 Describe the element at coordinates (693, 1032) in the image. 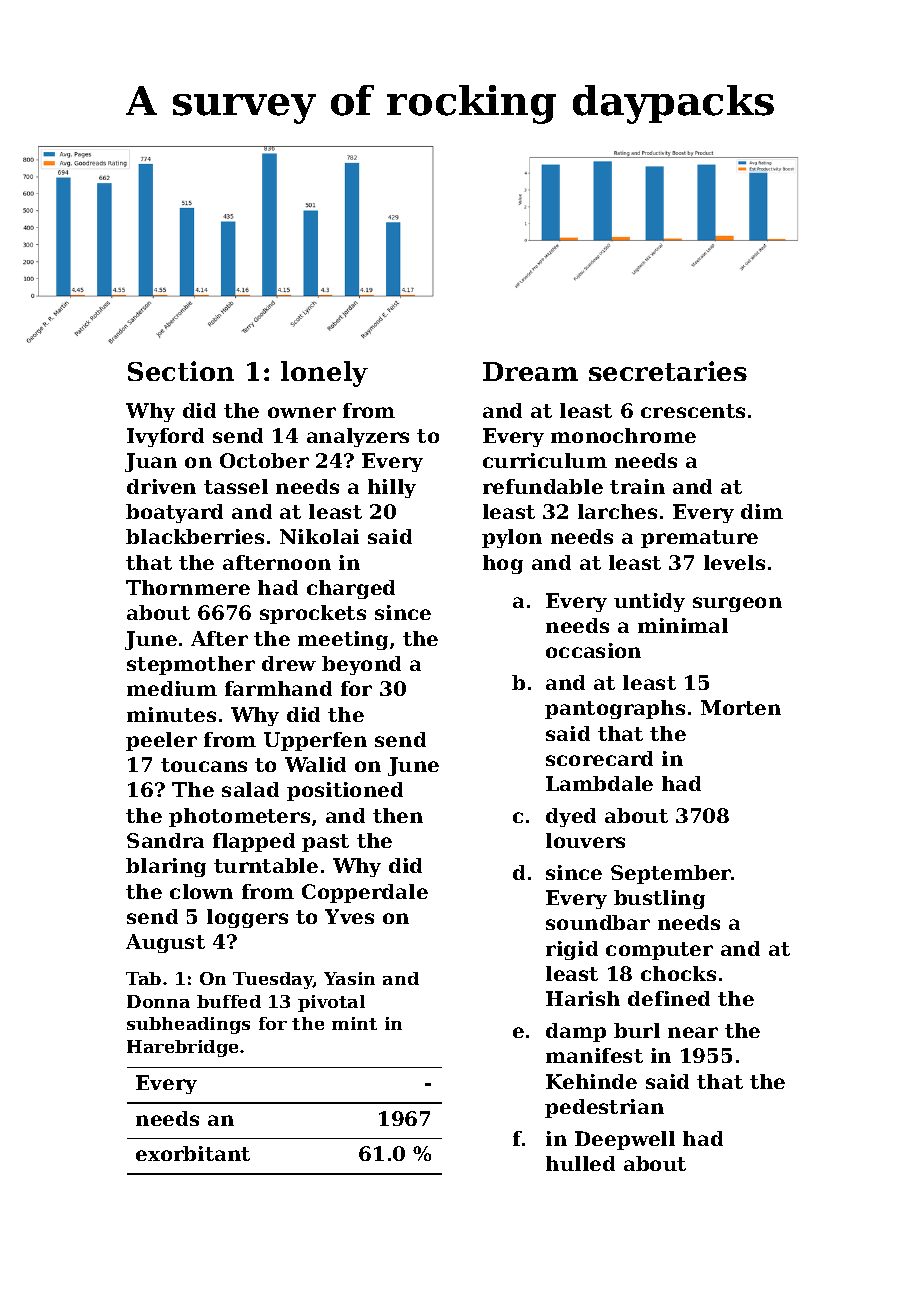

I see `near` at that location.
